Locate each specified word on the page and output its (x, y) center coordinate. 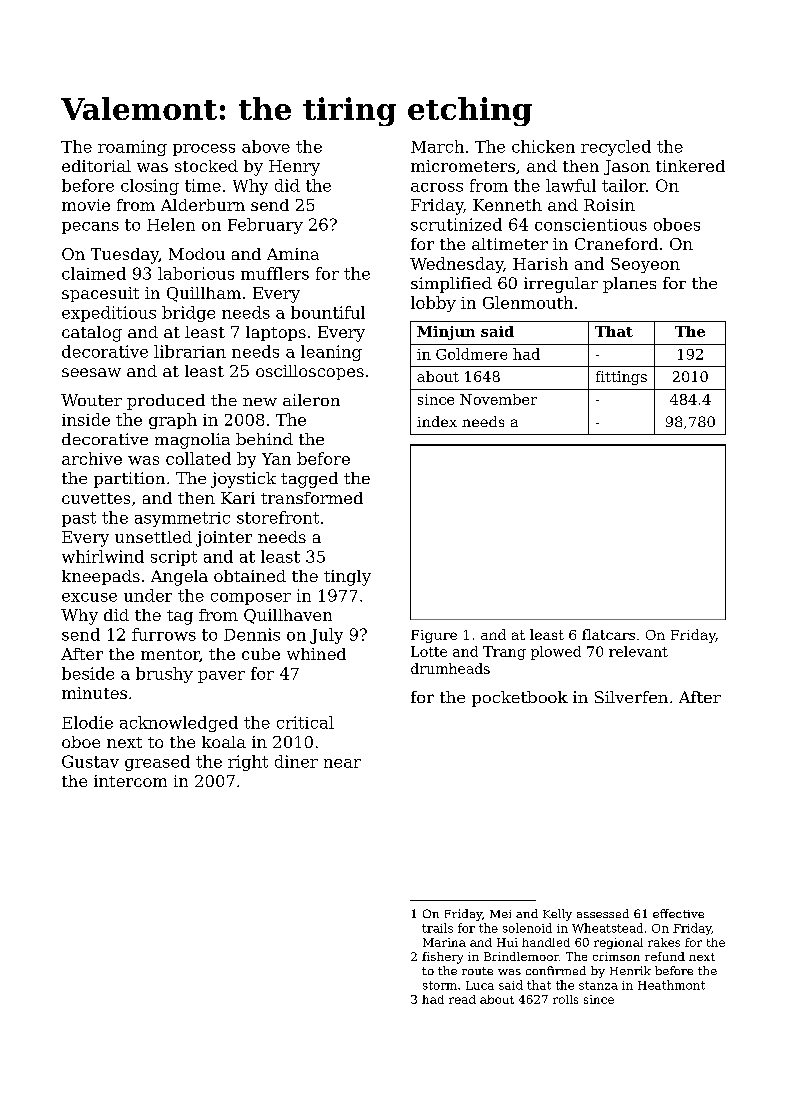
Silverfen (631, 697)
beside (88, 673)
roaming (132, 148)
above (266, 146)
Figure (434, 636)
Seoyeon (645, 265)
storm (440, 985)
